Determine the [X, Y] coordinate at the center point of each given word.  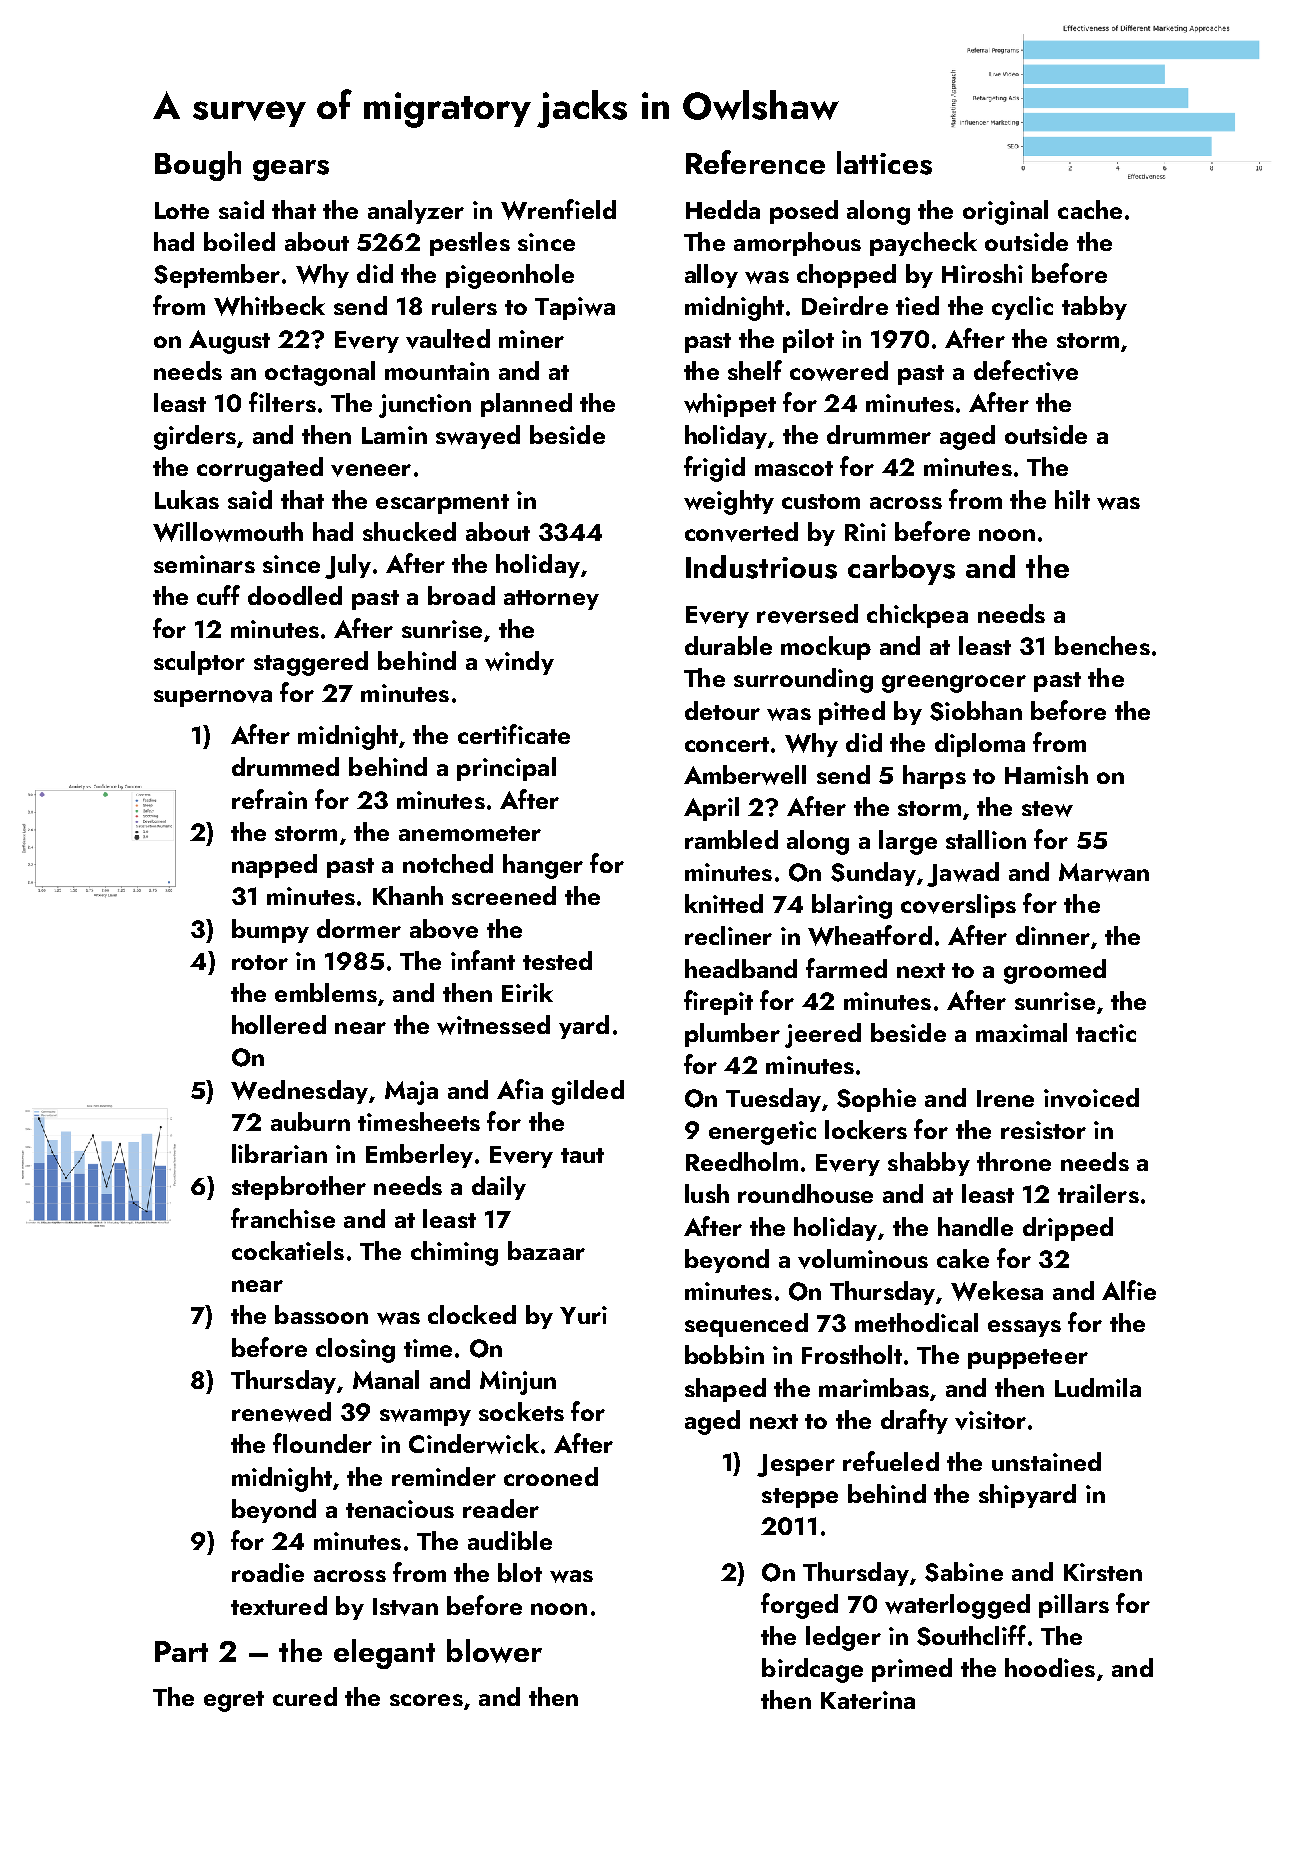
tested [557, 960]
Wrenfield [558, 209]
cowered [839, 371]
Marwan [1104, 872]
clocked [472, 1314]
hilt [1072, 499]
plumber [732, 1035]
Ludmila [1098, 1387]
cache [1090, 209]
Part [181, 1651]
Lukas [187, 499]
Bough [198, 166]
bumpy [270, 931]
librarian [279, 1153]
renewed [281, 1412]
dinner [1053, 935]
